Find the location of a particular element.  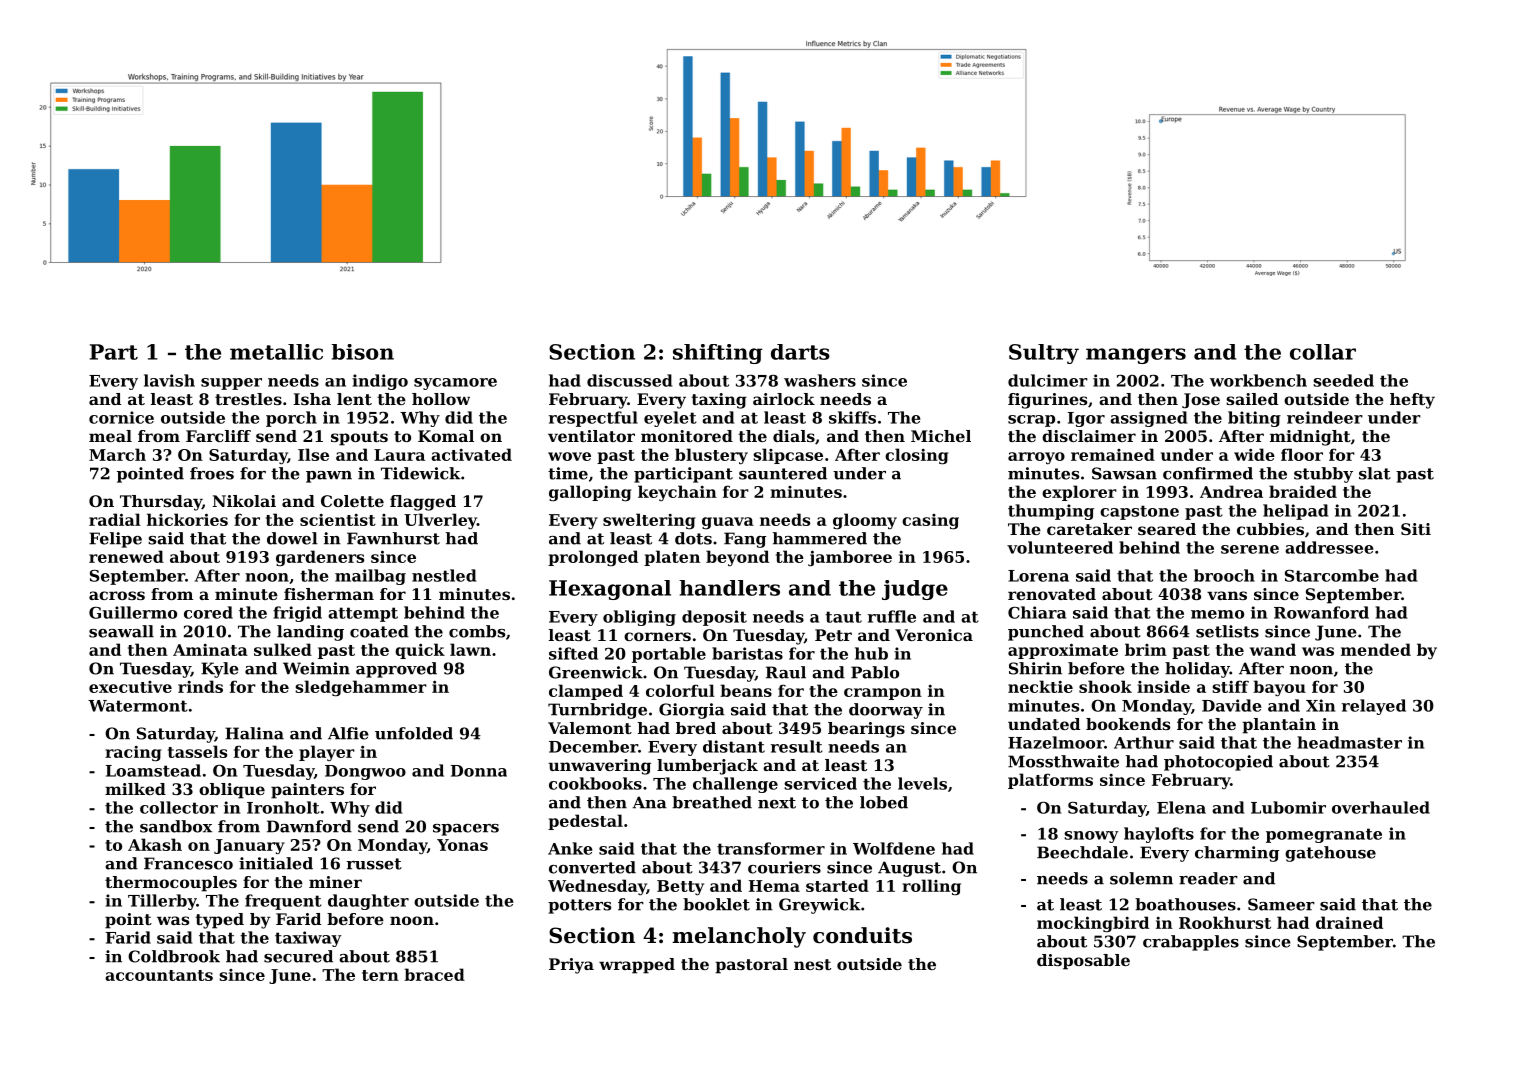

gardeners is located at coordinates (320, 558).
